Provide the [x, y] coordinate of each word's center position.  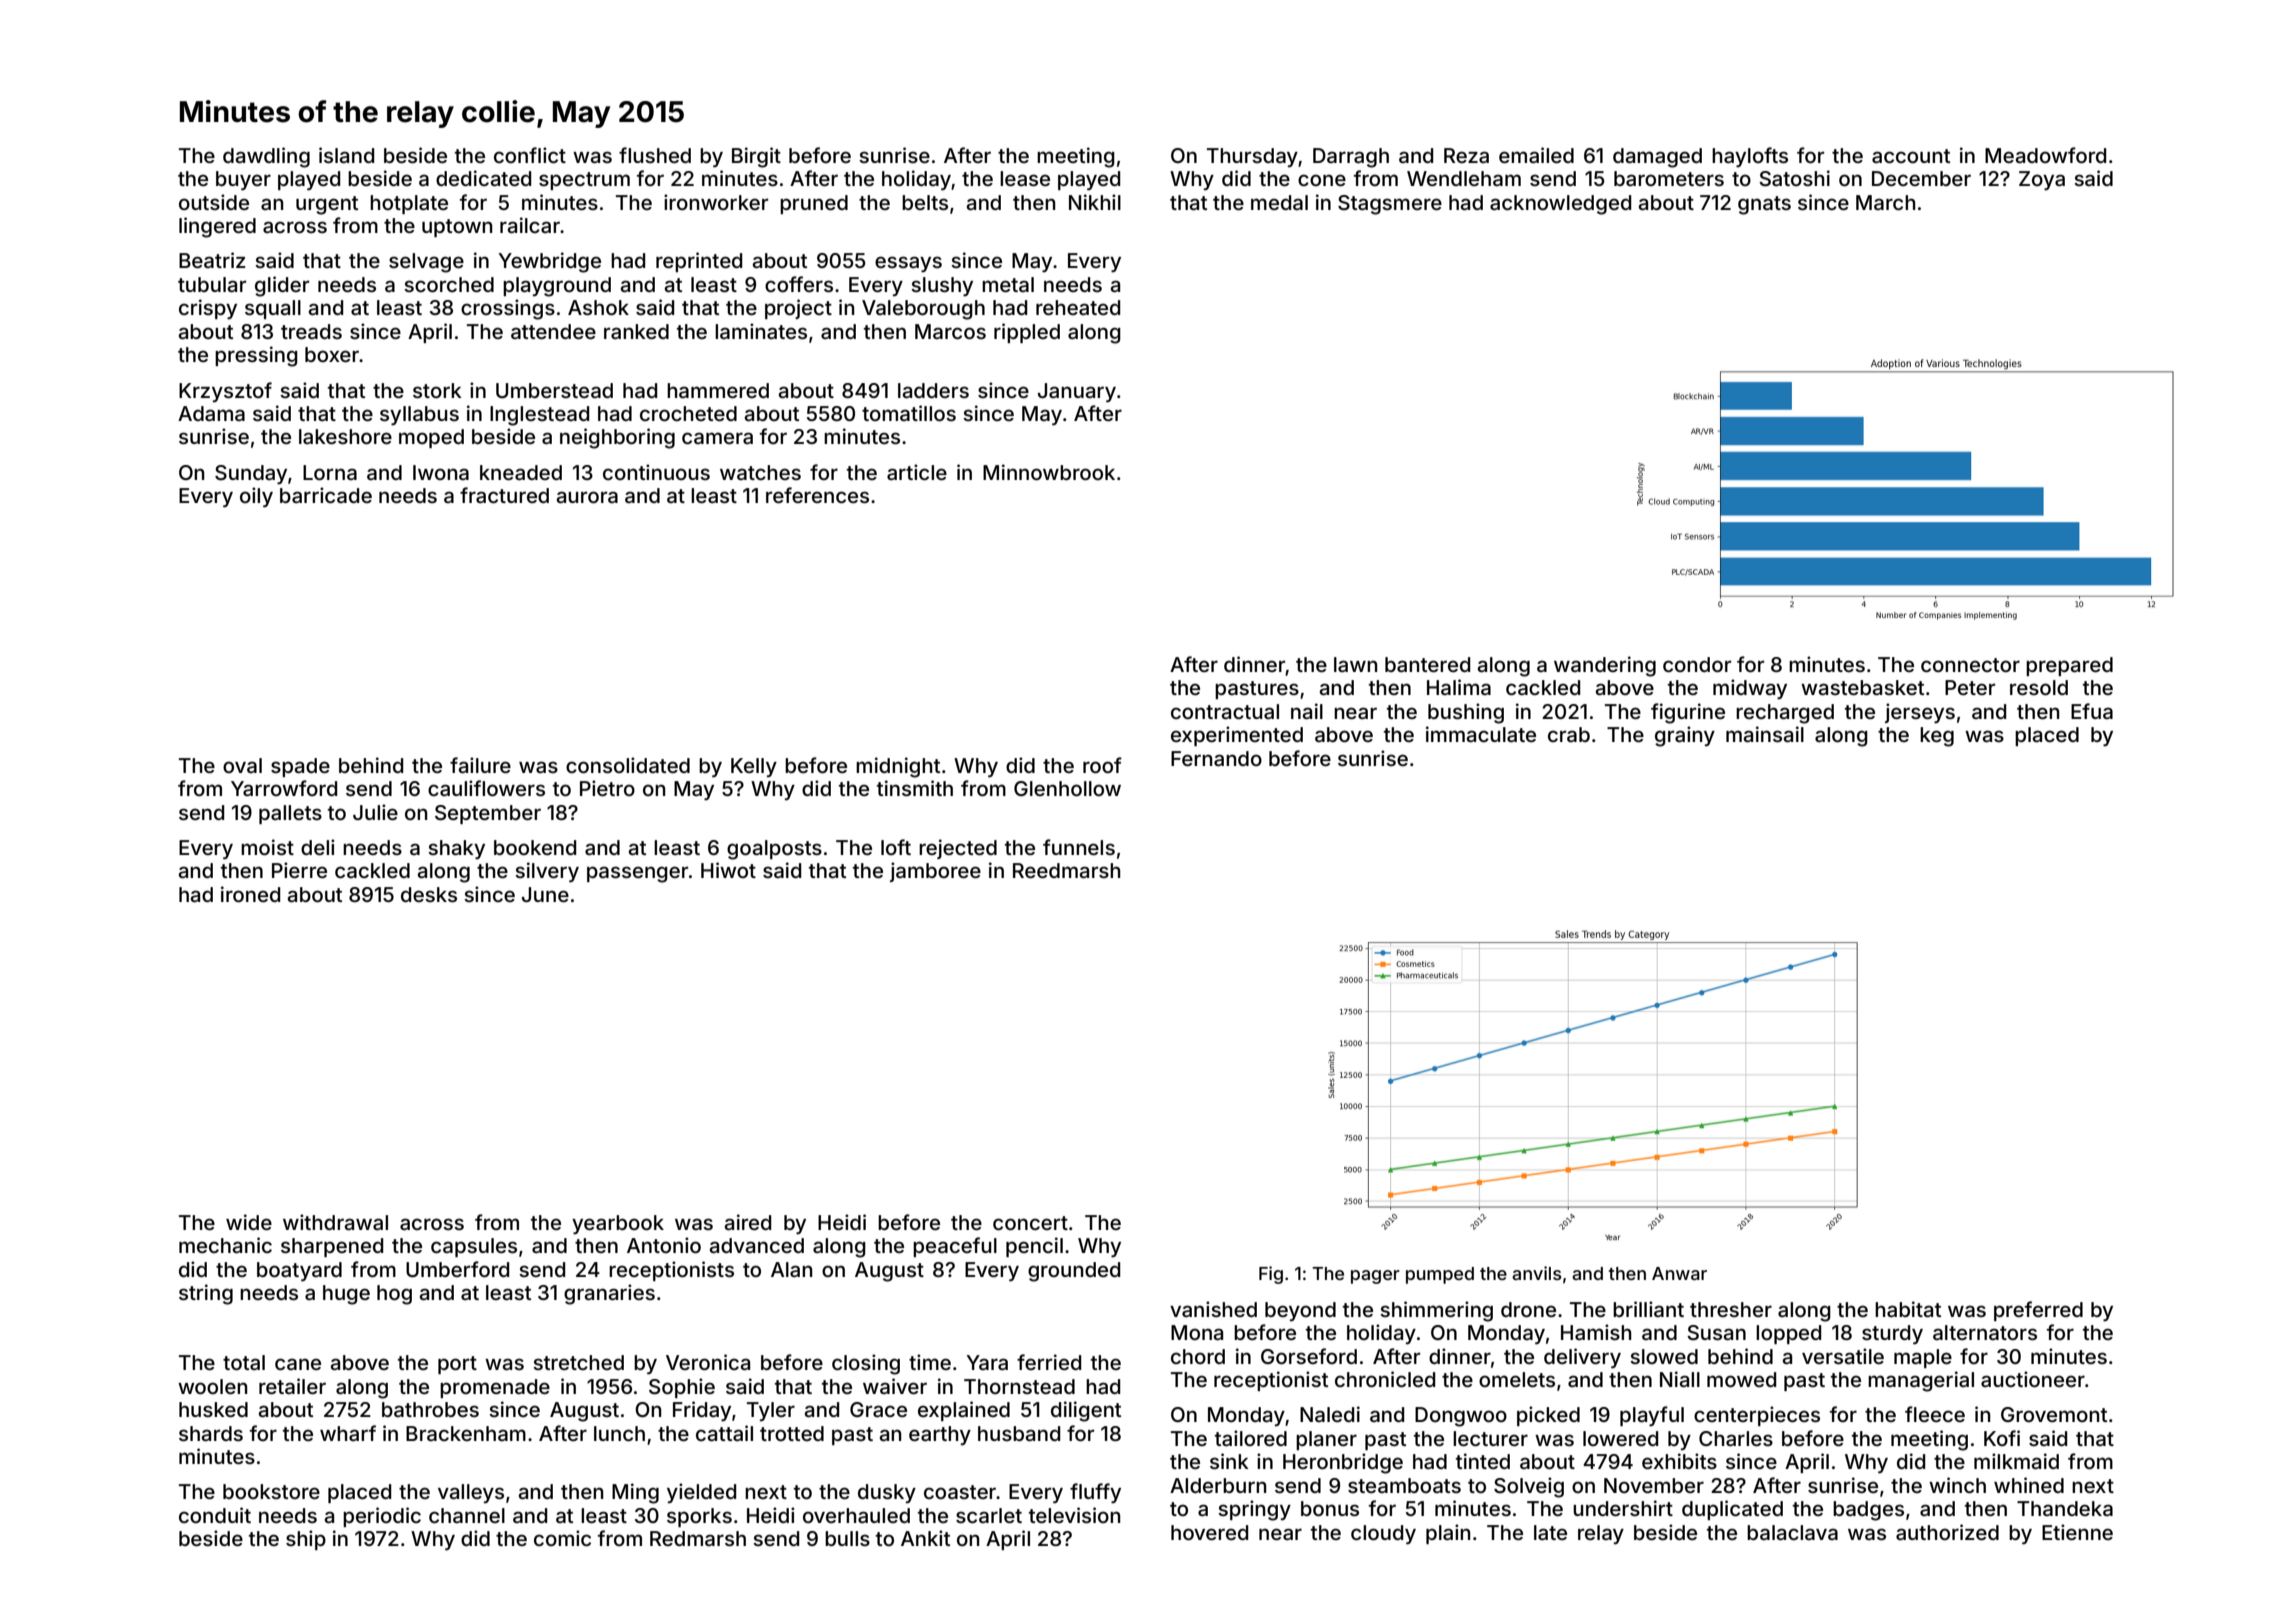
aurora [587, 497]
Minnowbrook [1049, 472]
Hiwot [728, 870]
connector [1970, 665]
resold [2039, 687]
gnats [1764, 205]
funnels [1079, 847]
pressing [256, 356]
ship [306, 1540]
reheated [1078, 307]
